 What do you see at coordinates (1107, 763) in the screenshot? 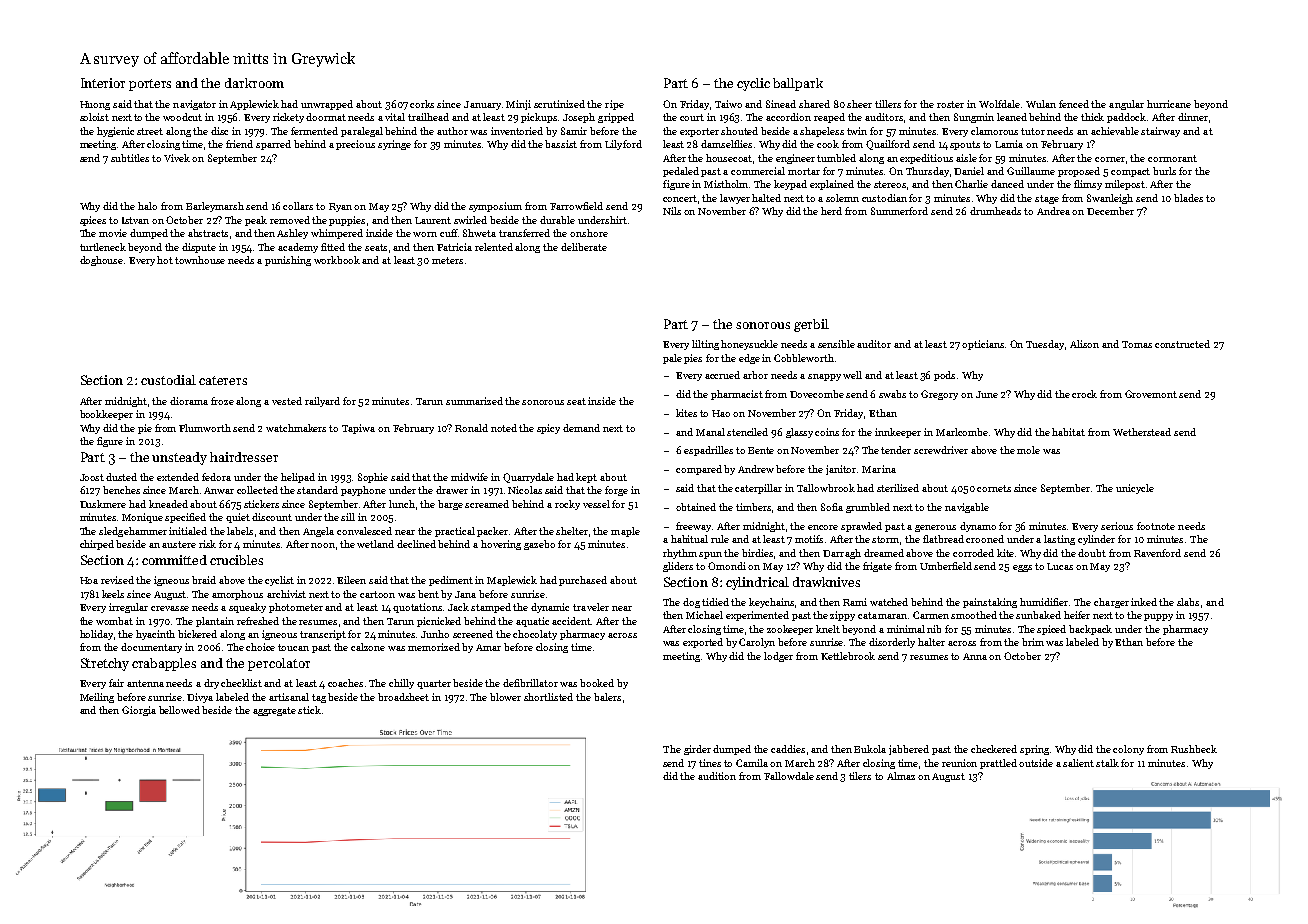
I see `stalk` at bounding box center [1107, 763].
